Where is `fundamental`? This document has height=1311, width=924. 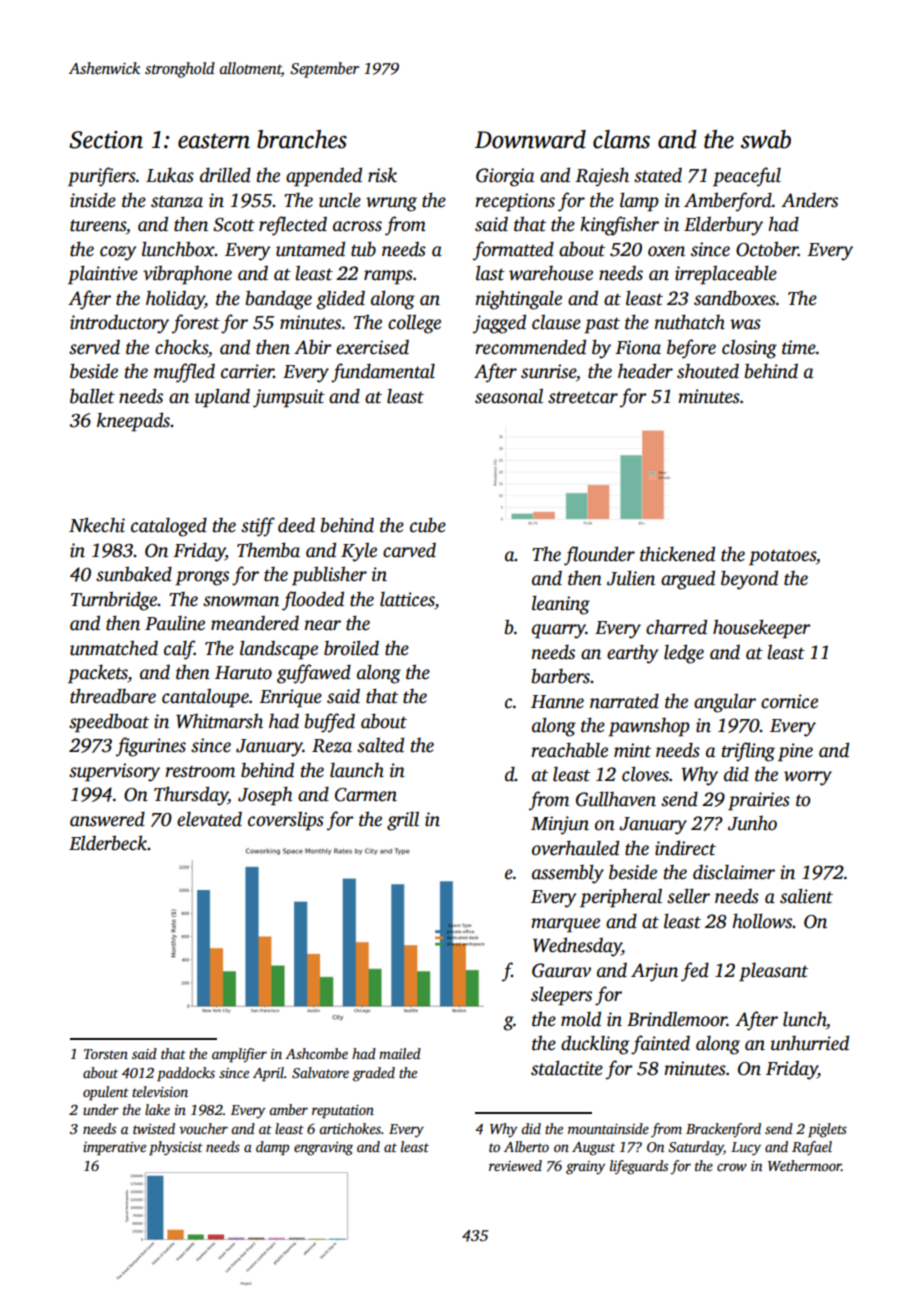
fundamental is located at coordinates (383, 373).
